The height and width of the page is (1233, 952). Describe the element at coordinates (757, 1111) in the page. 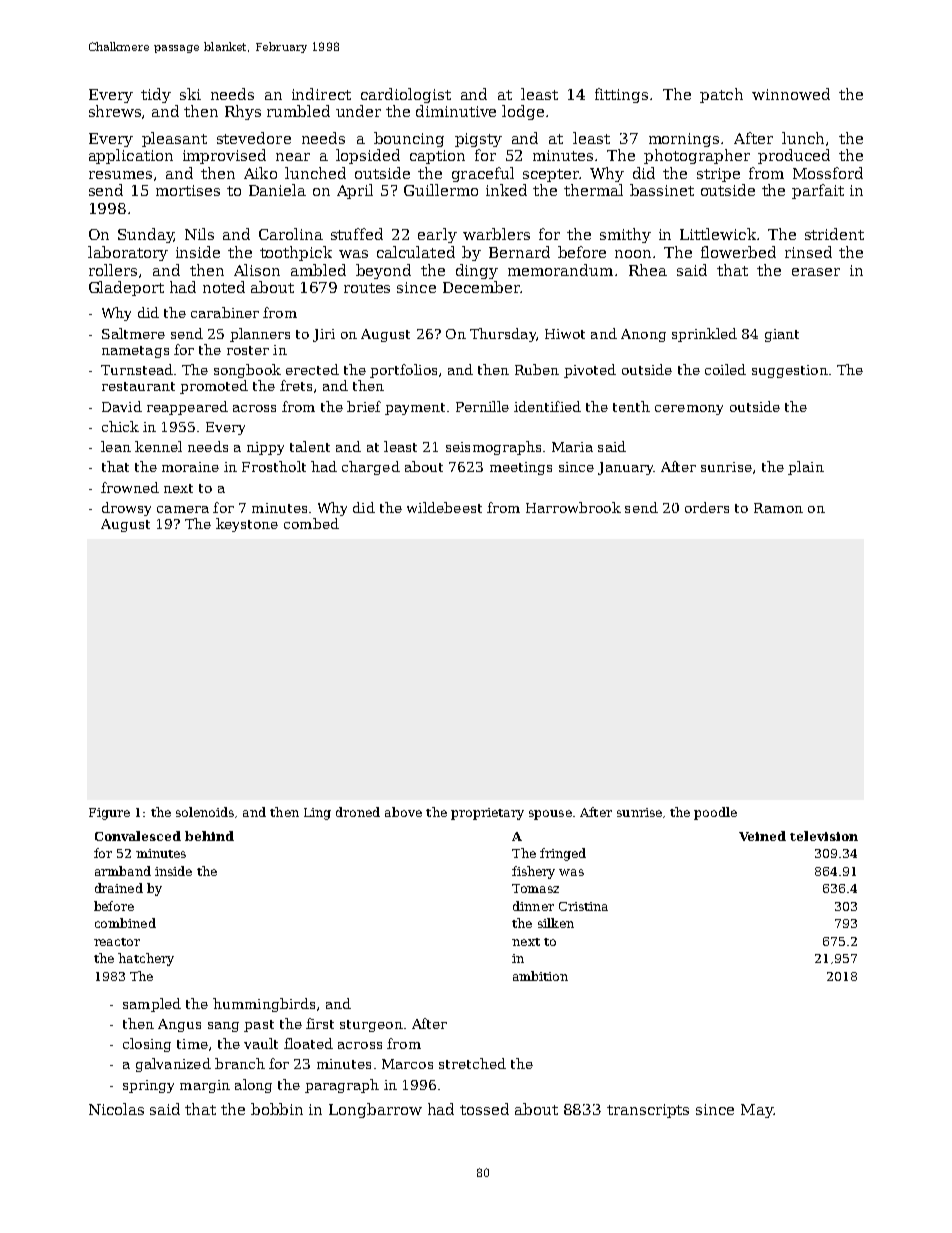

I see `May` at that location.
